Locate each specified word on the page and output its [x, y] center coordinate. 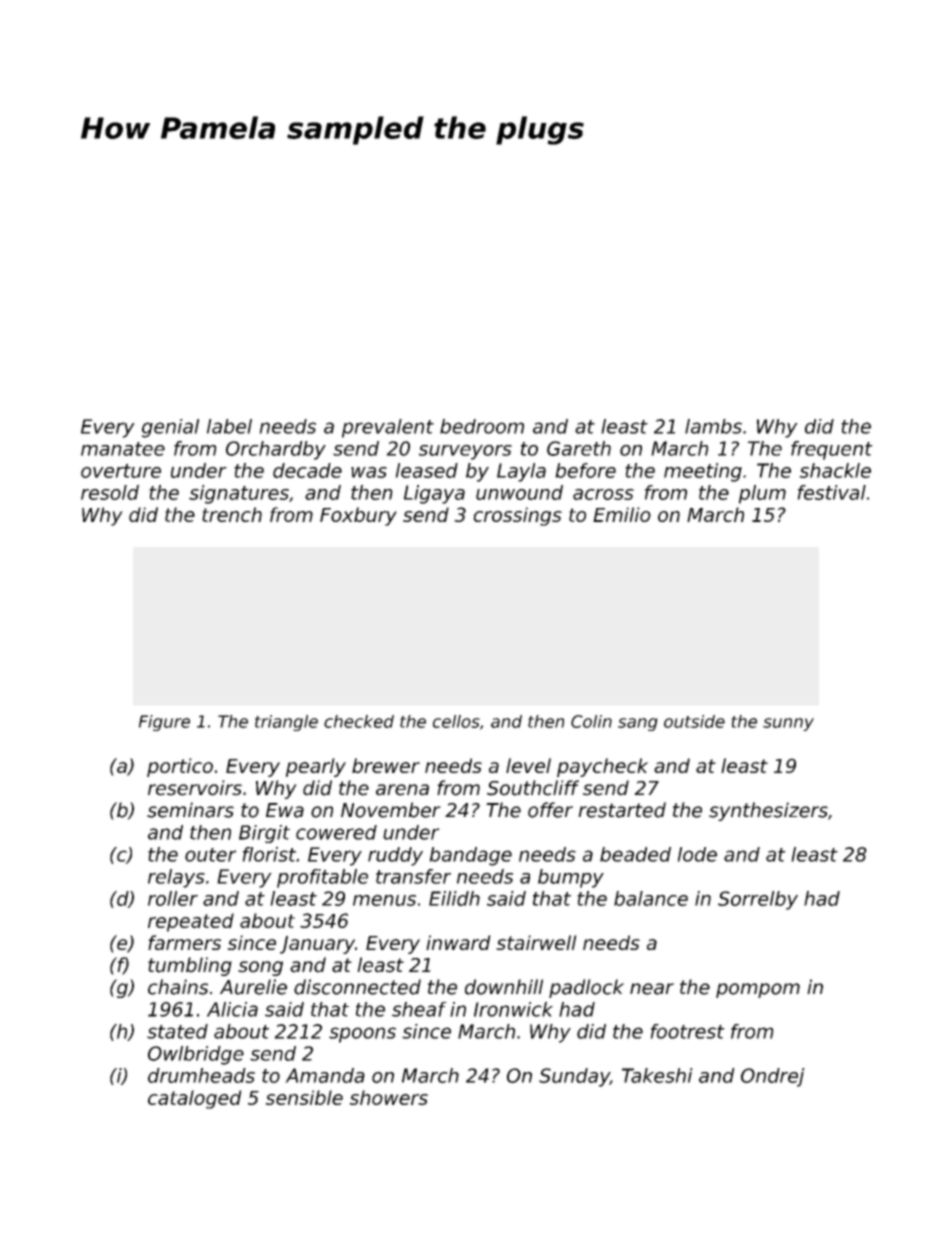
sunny [788, 724]
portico [180, 767]
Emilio [622, 514]
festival [831, 492]
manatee [123, 449]
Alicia [232, 1009]
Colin [591, 721]
